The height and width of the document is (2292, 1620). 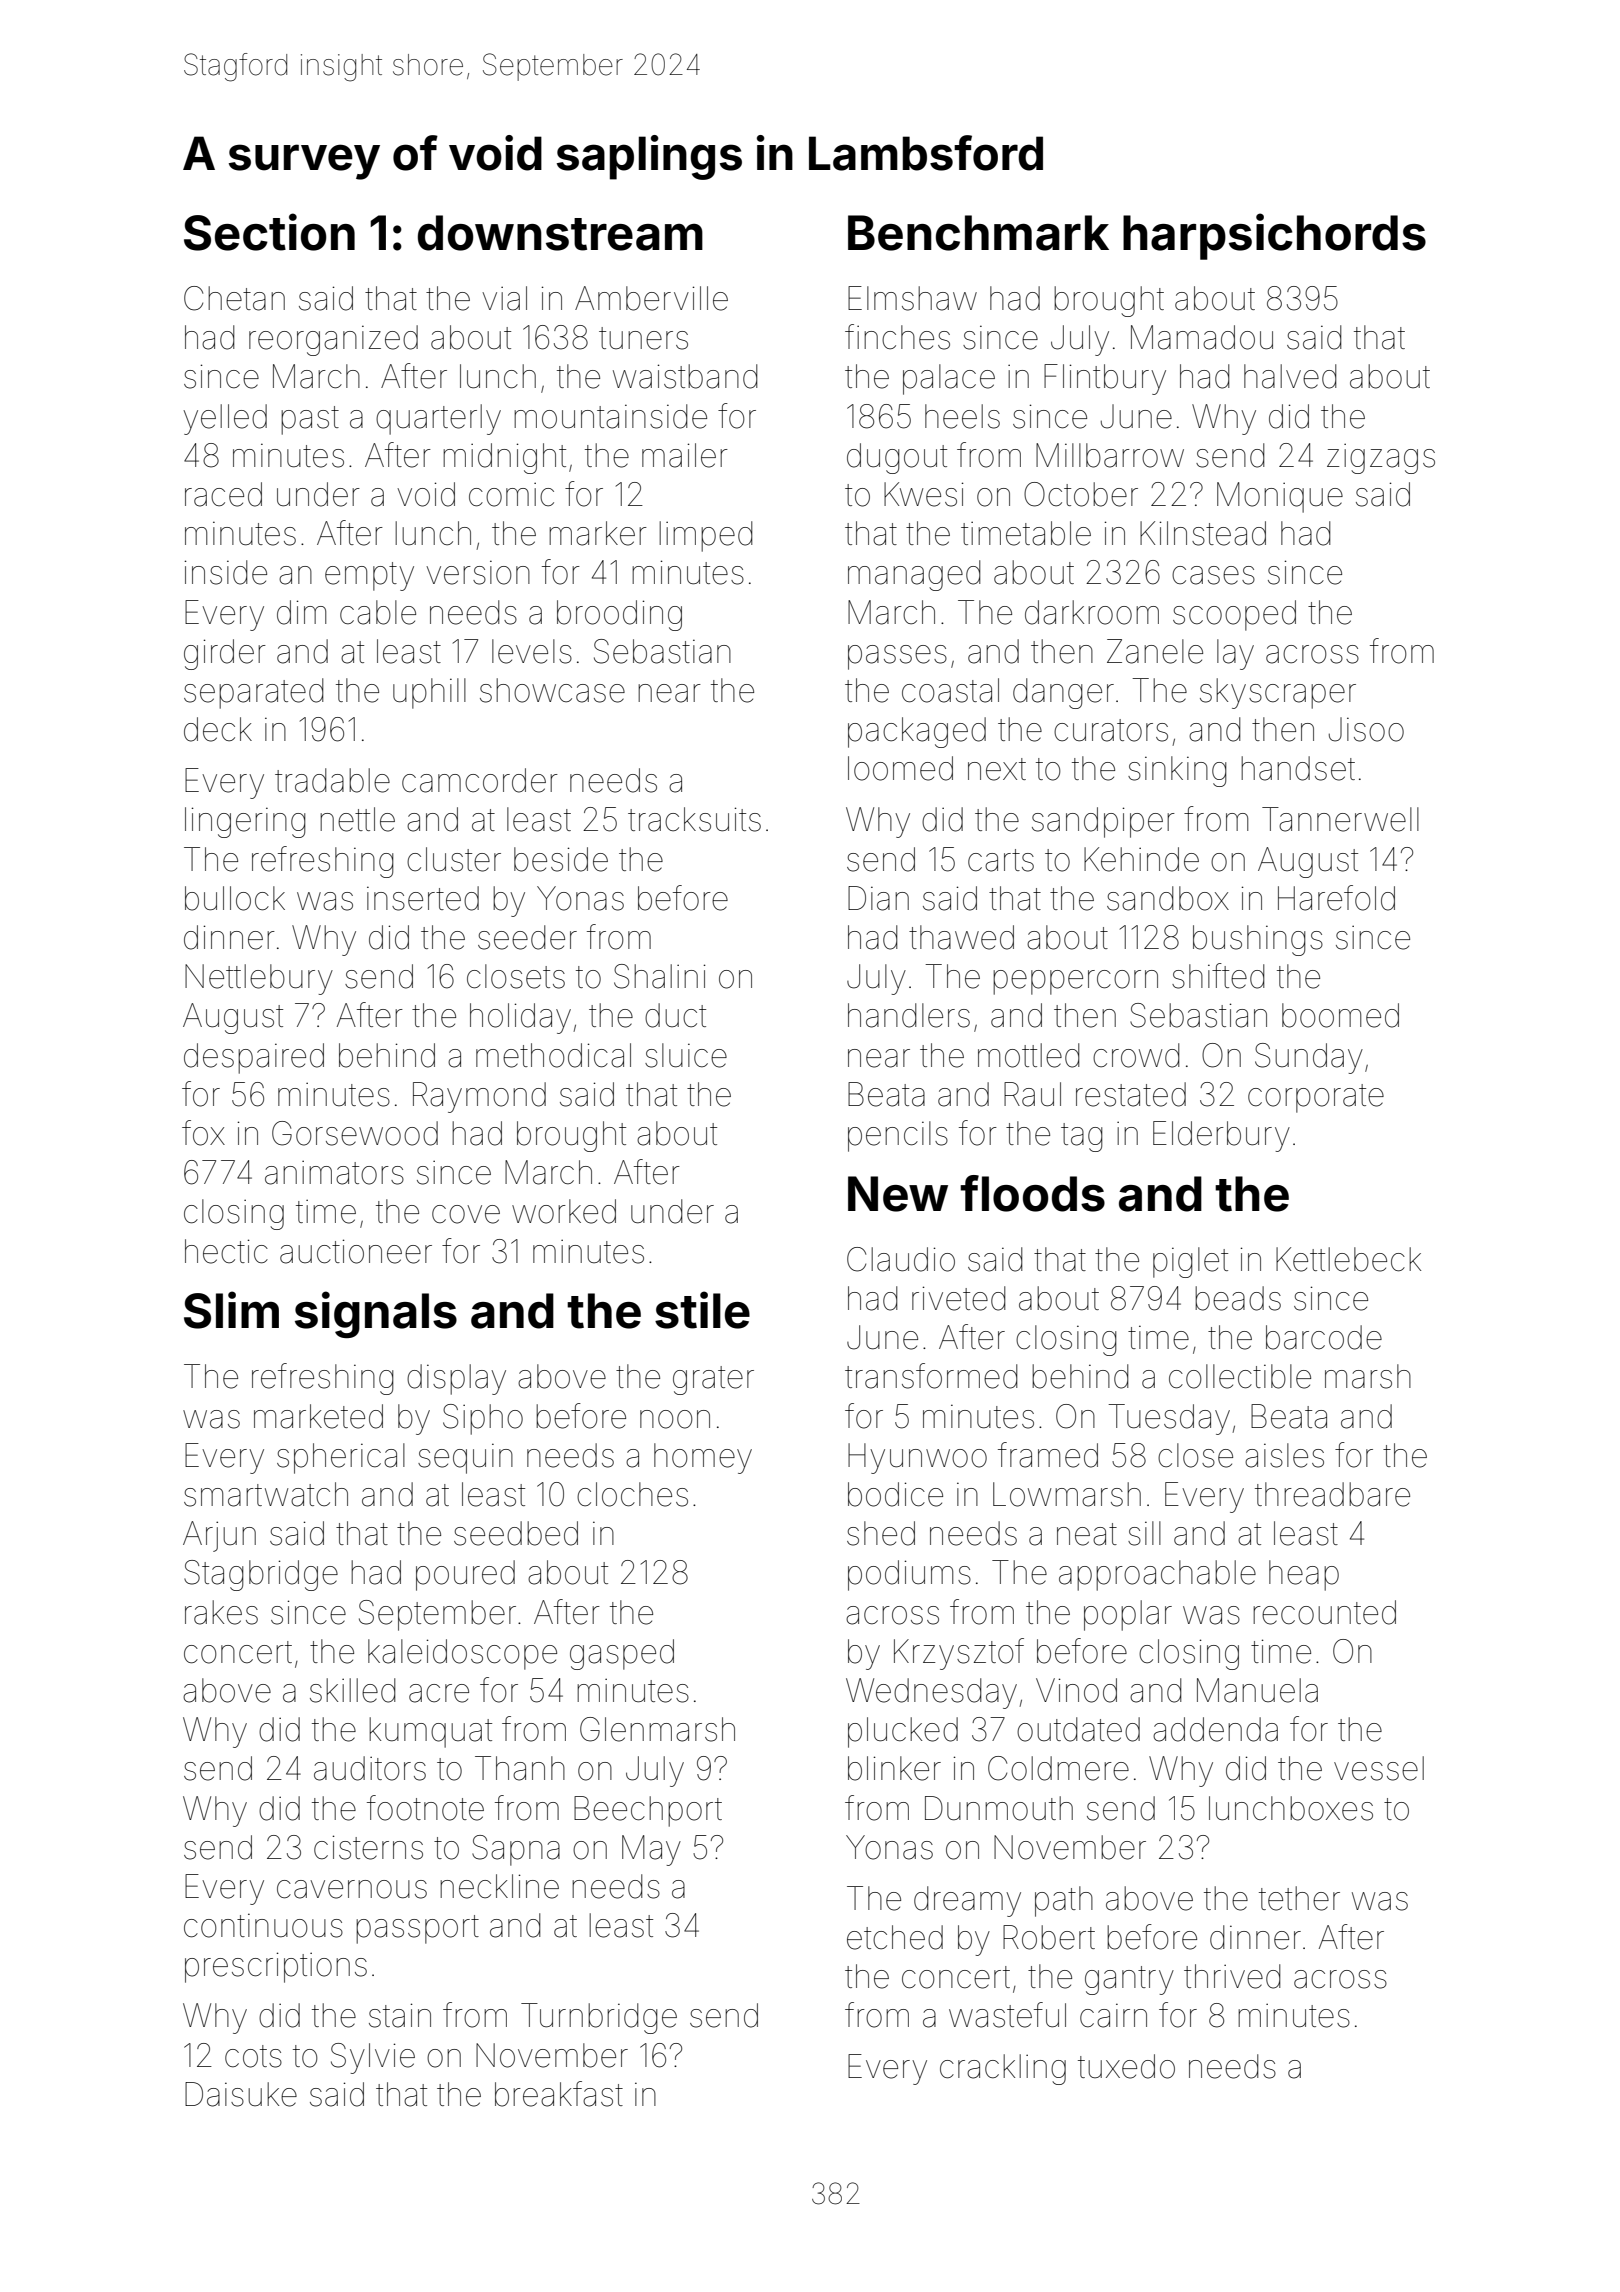 What do you see at coordinates (1332, 1494) in the document?
I see `threadbare` at bounding box center [1332, 1494].
